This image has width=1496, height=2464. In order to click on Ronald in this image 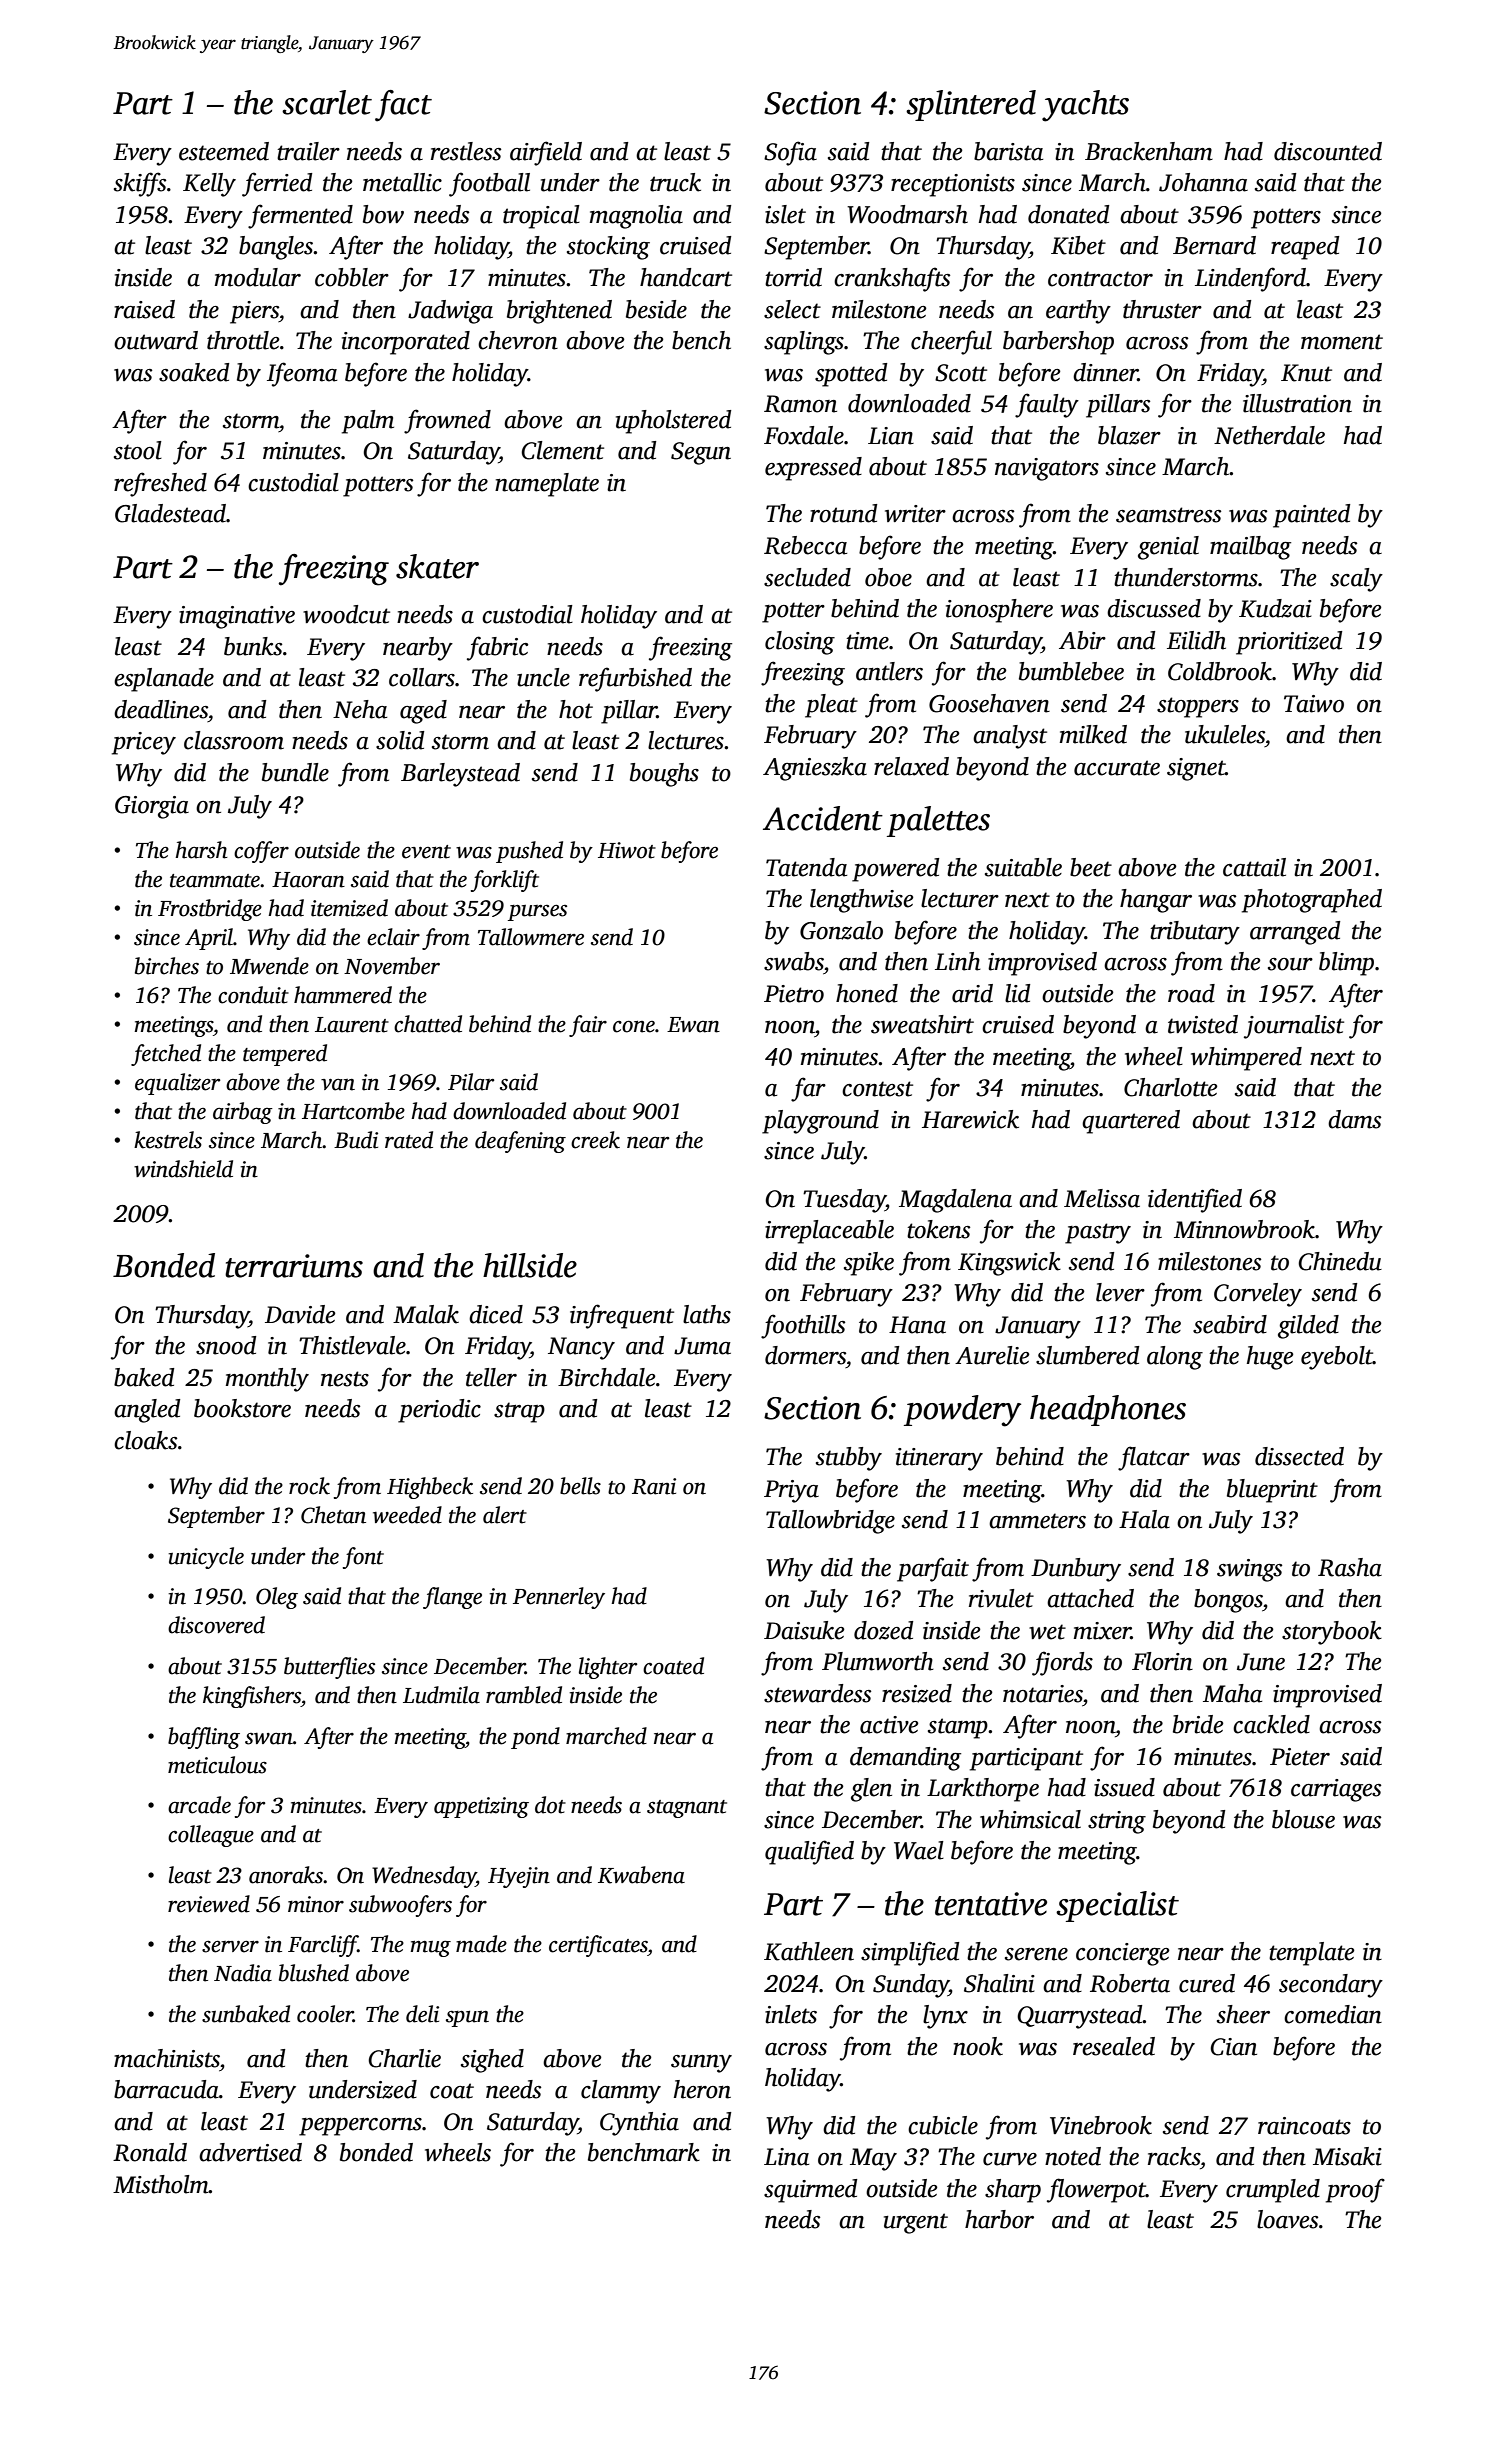, I will do `click(150, 2152)`.
